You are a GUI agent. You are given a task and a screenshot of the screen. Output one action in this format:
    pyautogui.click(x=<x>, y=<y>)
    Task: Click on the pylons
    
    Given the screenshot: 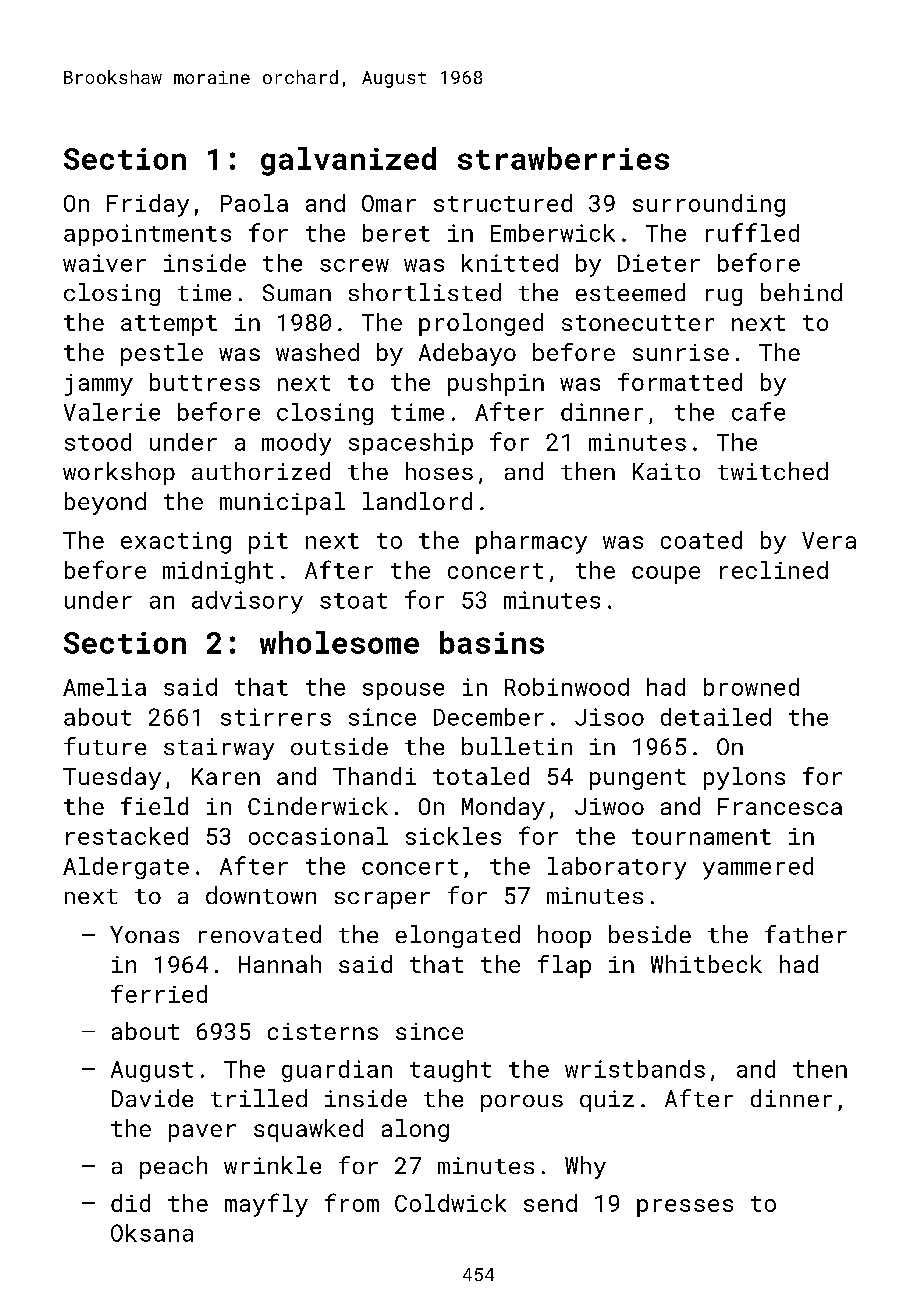 What is the action you would take?
    pyautogui.click(x=744, y=778)
